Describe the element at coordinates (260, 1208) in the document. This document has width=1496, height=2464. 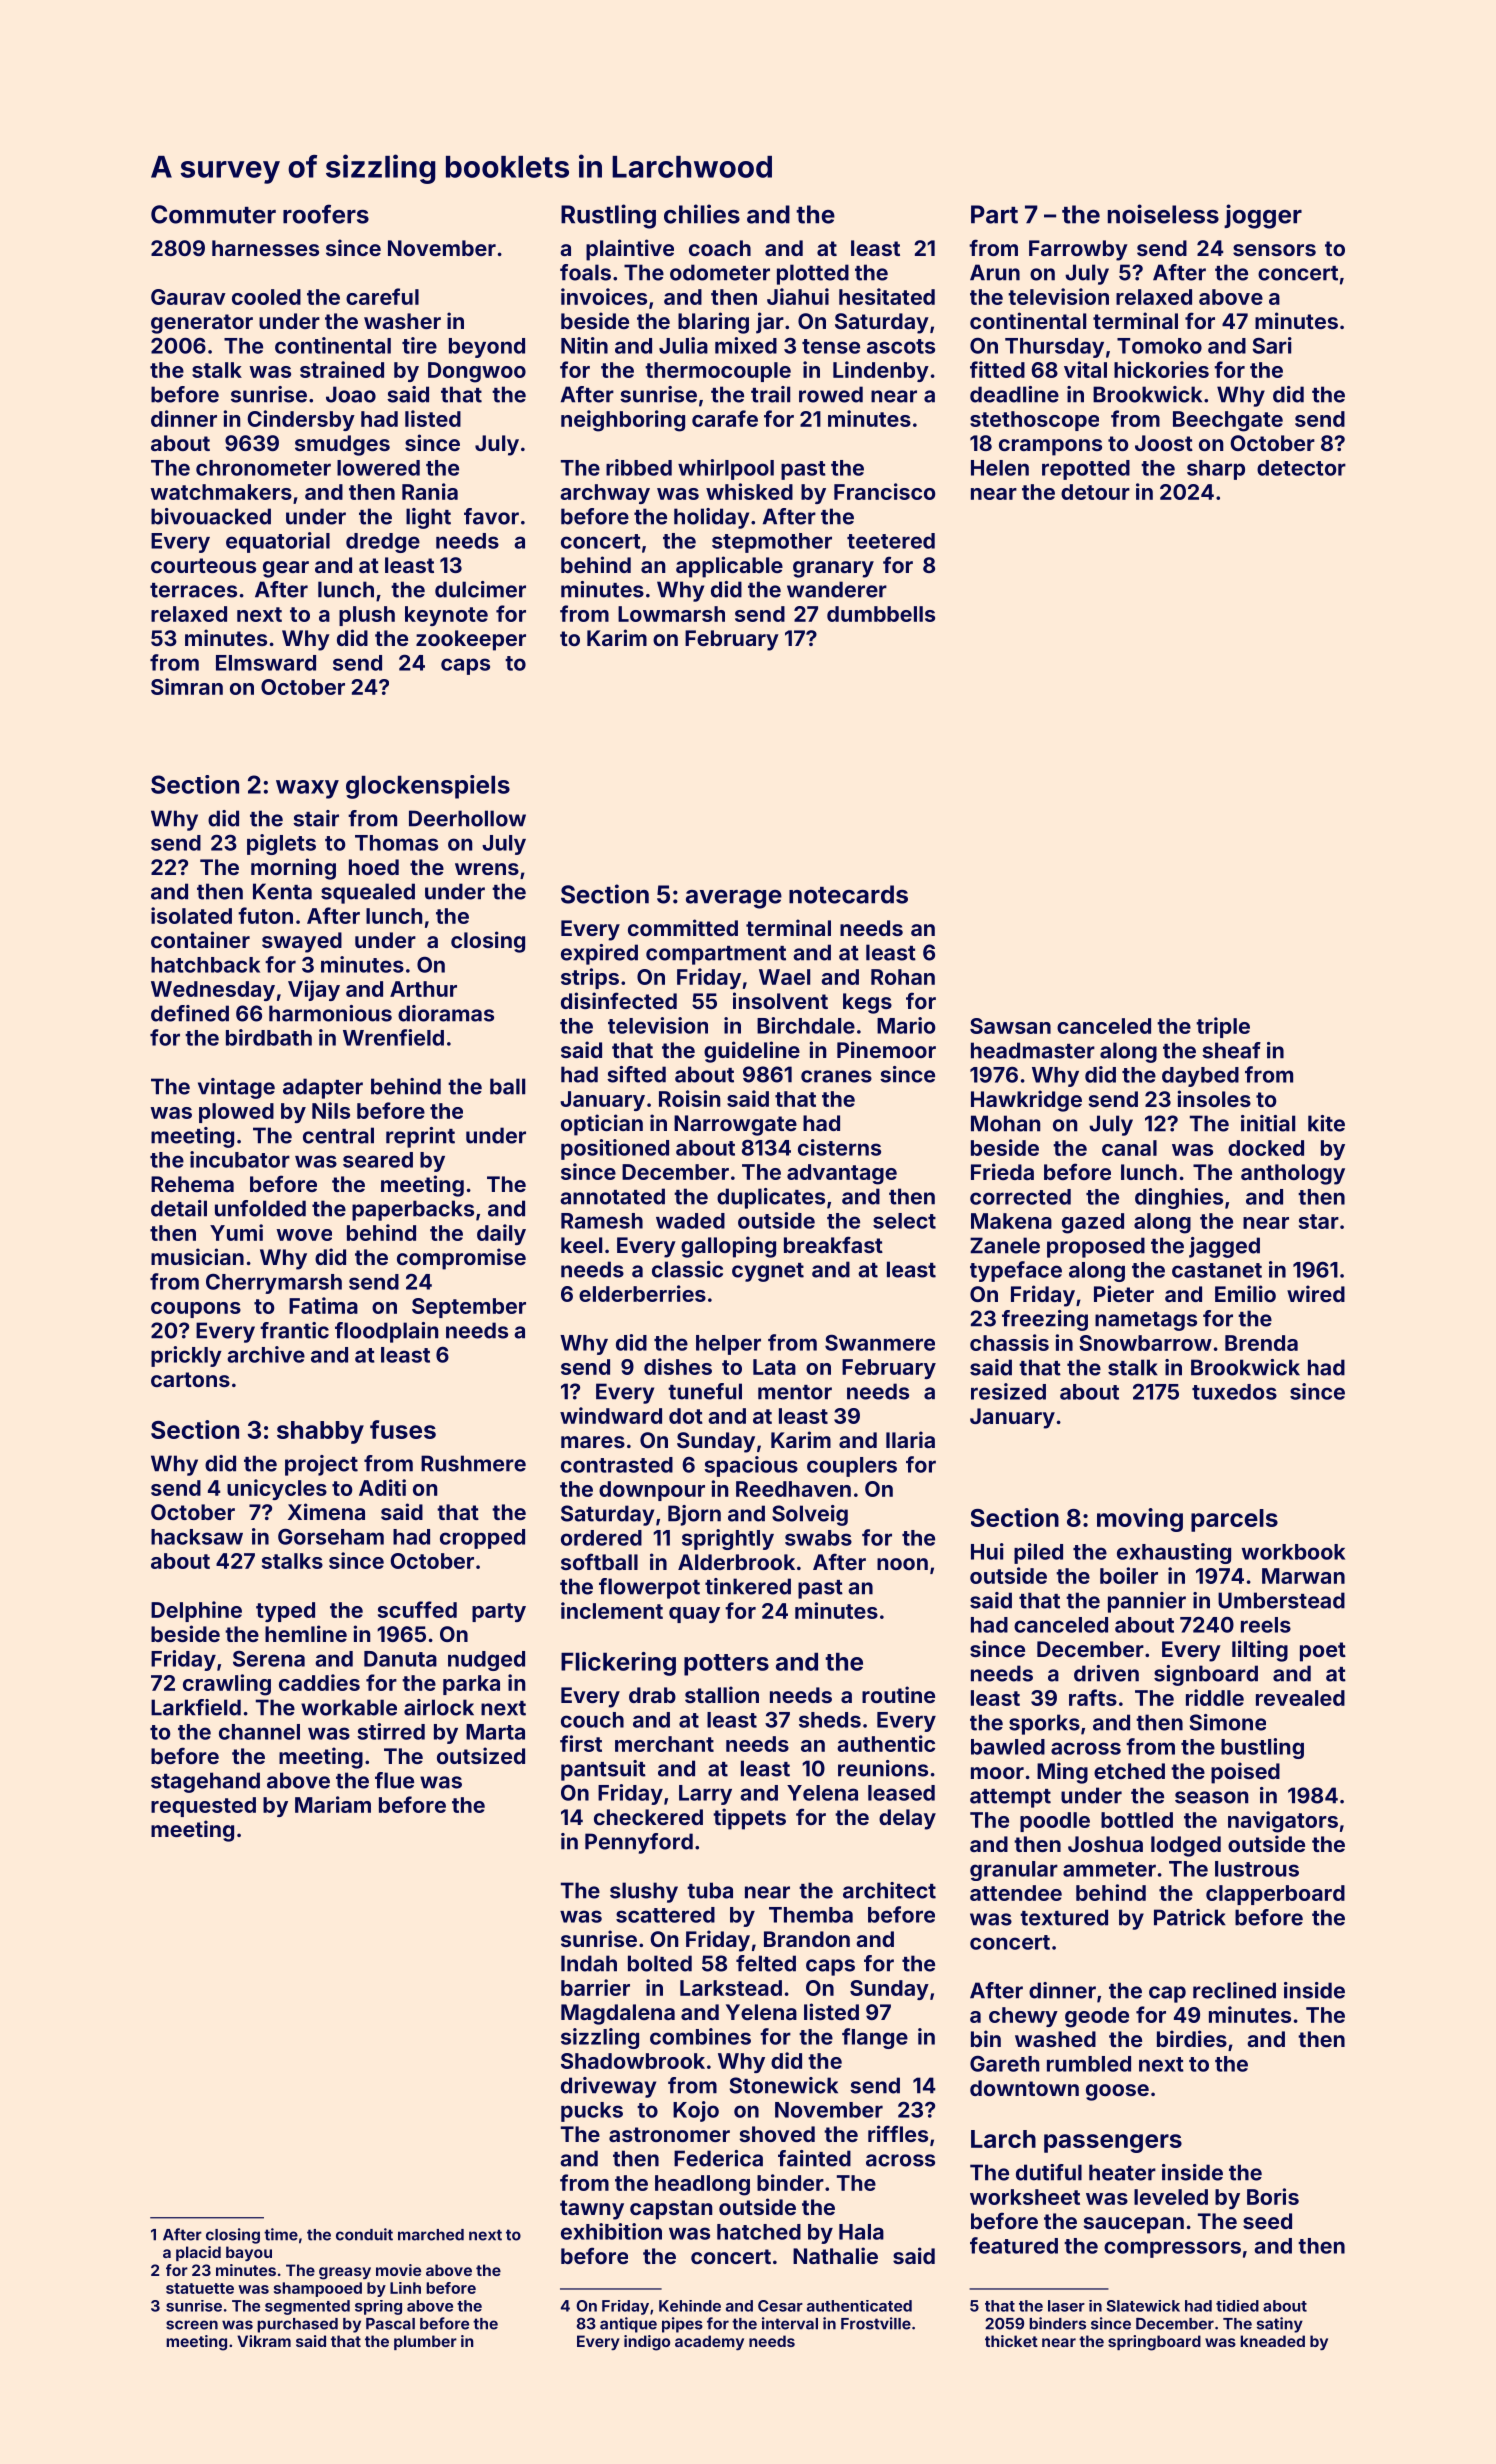
I see `unfolded` at that location.
